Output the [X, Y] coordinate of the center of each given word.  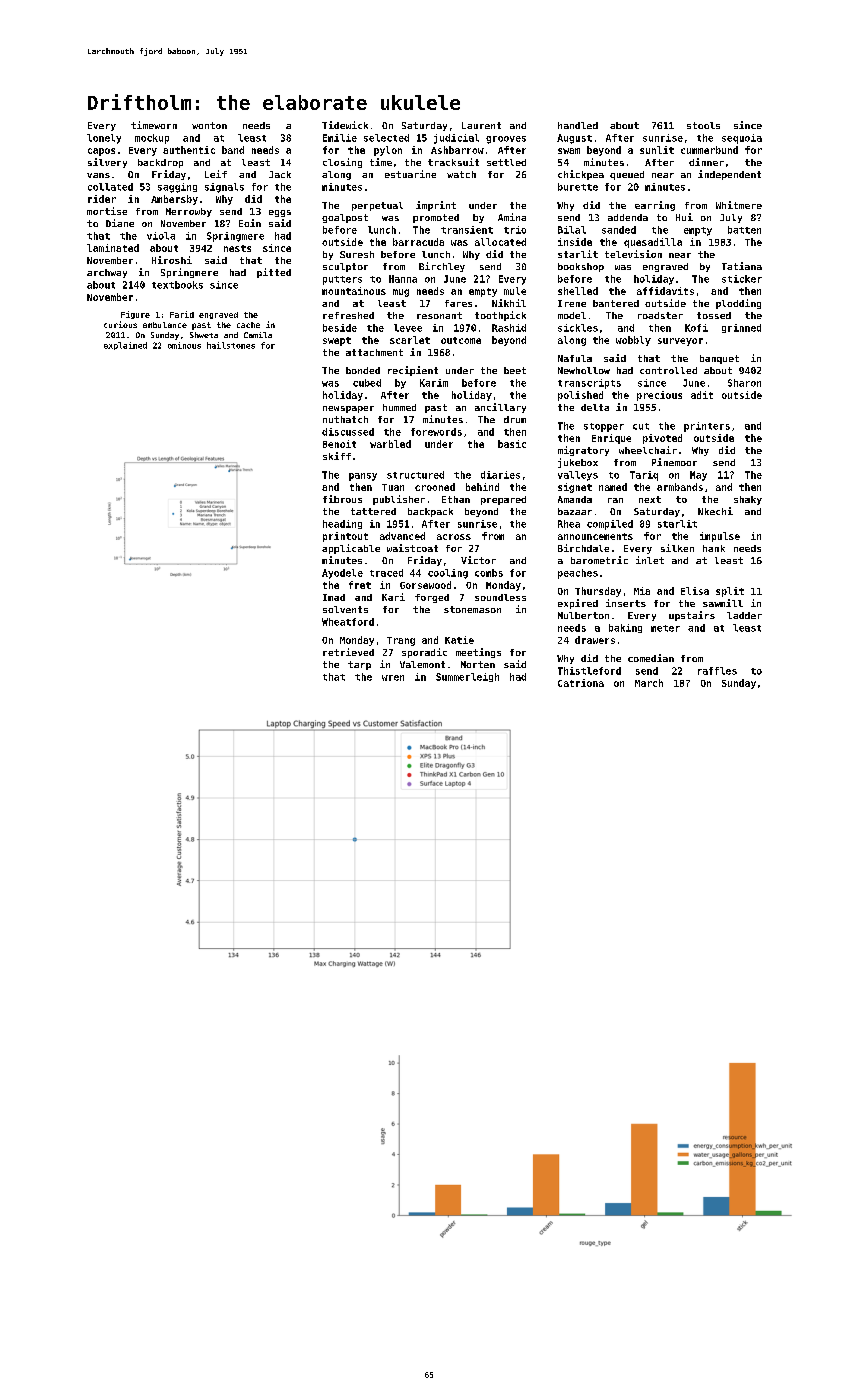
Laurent [481, 125]
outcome [461, 340]
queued [627, 175]
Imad [334, 597]
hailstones [231, 345]
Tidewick [345, 125]
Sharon [744, 383]
